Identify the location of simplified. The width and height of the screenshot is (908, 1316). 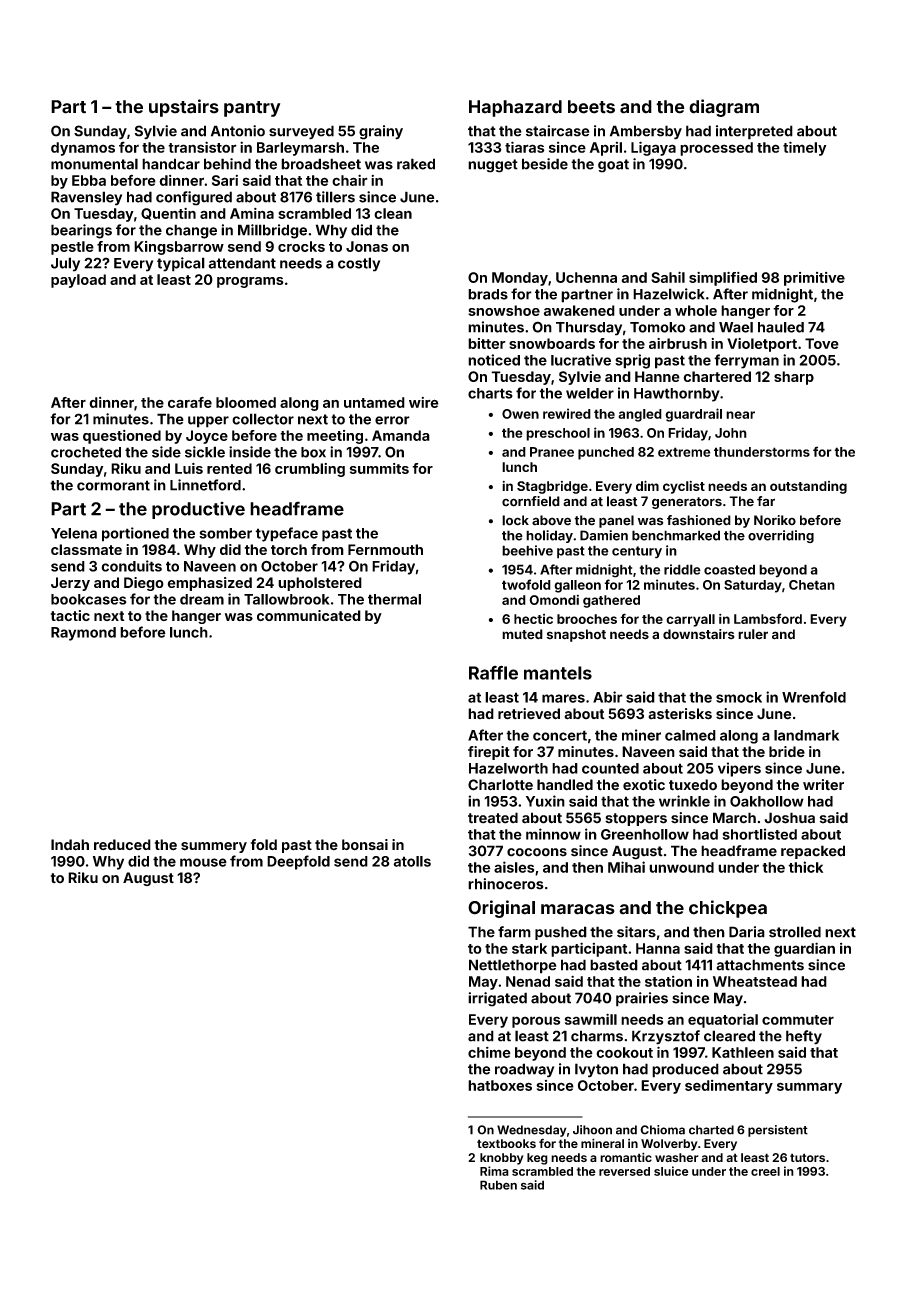
(723, 279).
